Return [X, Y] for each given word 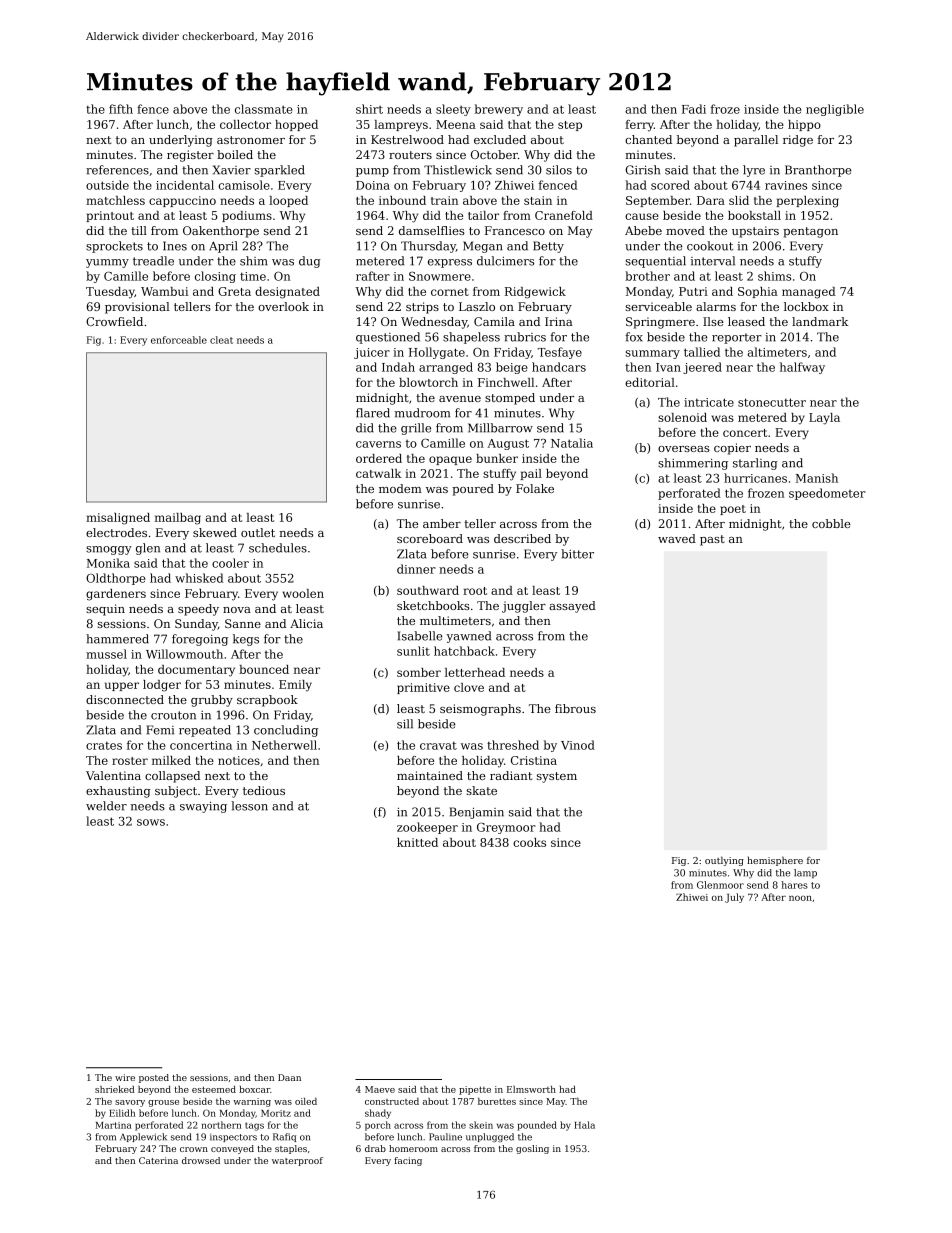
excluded [500, 139]
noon [800, 898]
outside [107, 185]
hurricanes [755, 478]
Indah [398, 367]
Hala [584, 1125]
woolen [303, 593]
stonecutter [772, 402]
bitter [577, 554]
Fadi [694, 109]
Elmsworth [531, 1089]
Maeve [380, 1089]
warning [252, 1102]
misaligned [118, 519]
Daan [289, 1077]
